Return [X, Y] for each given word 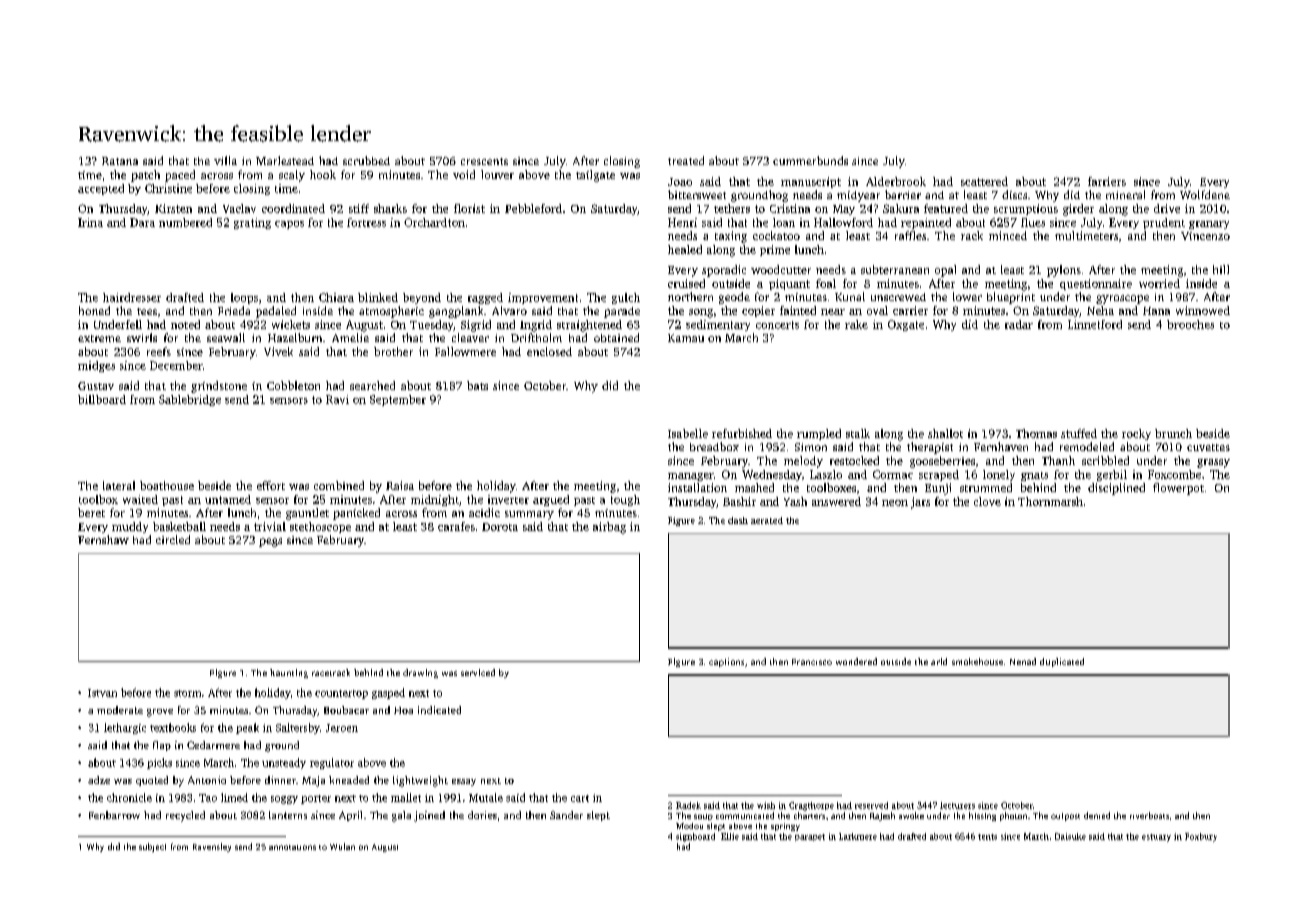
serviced [478, 672]
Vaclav [239, 208]
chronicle [129, 797]
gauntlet [307, 514]
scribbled [1105, 460]
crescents [484, 161]
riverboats [1149, 815]
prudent [1164, 223]
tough [625, 500]
